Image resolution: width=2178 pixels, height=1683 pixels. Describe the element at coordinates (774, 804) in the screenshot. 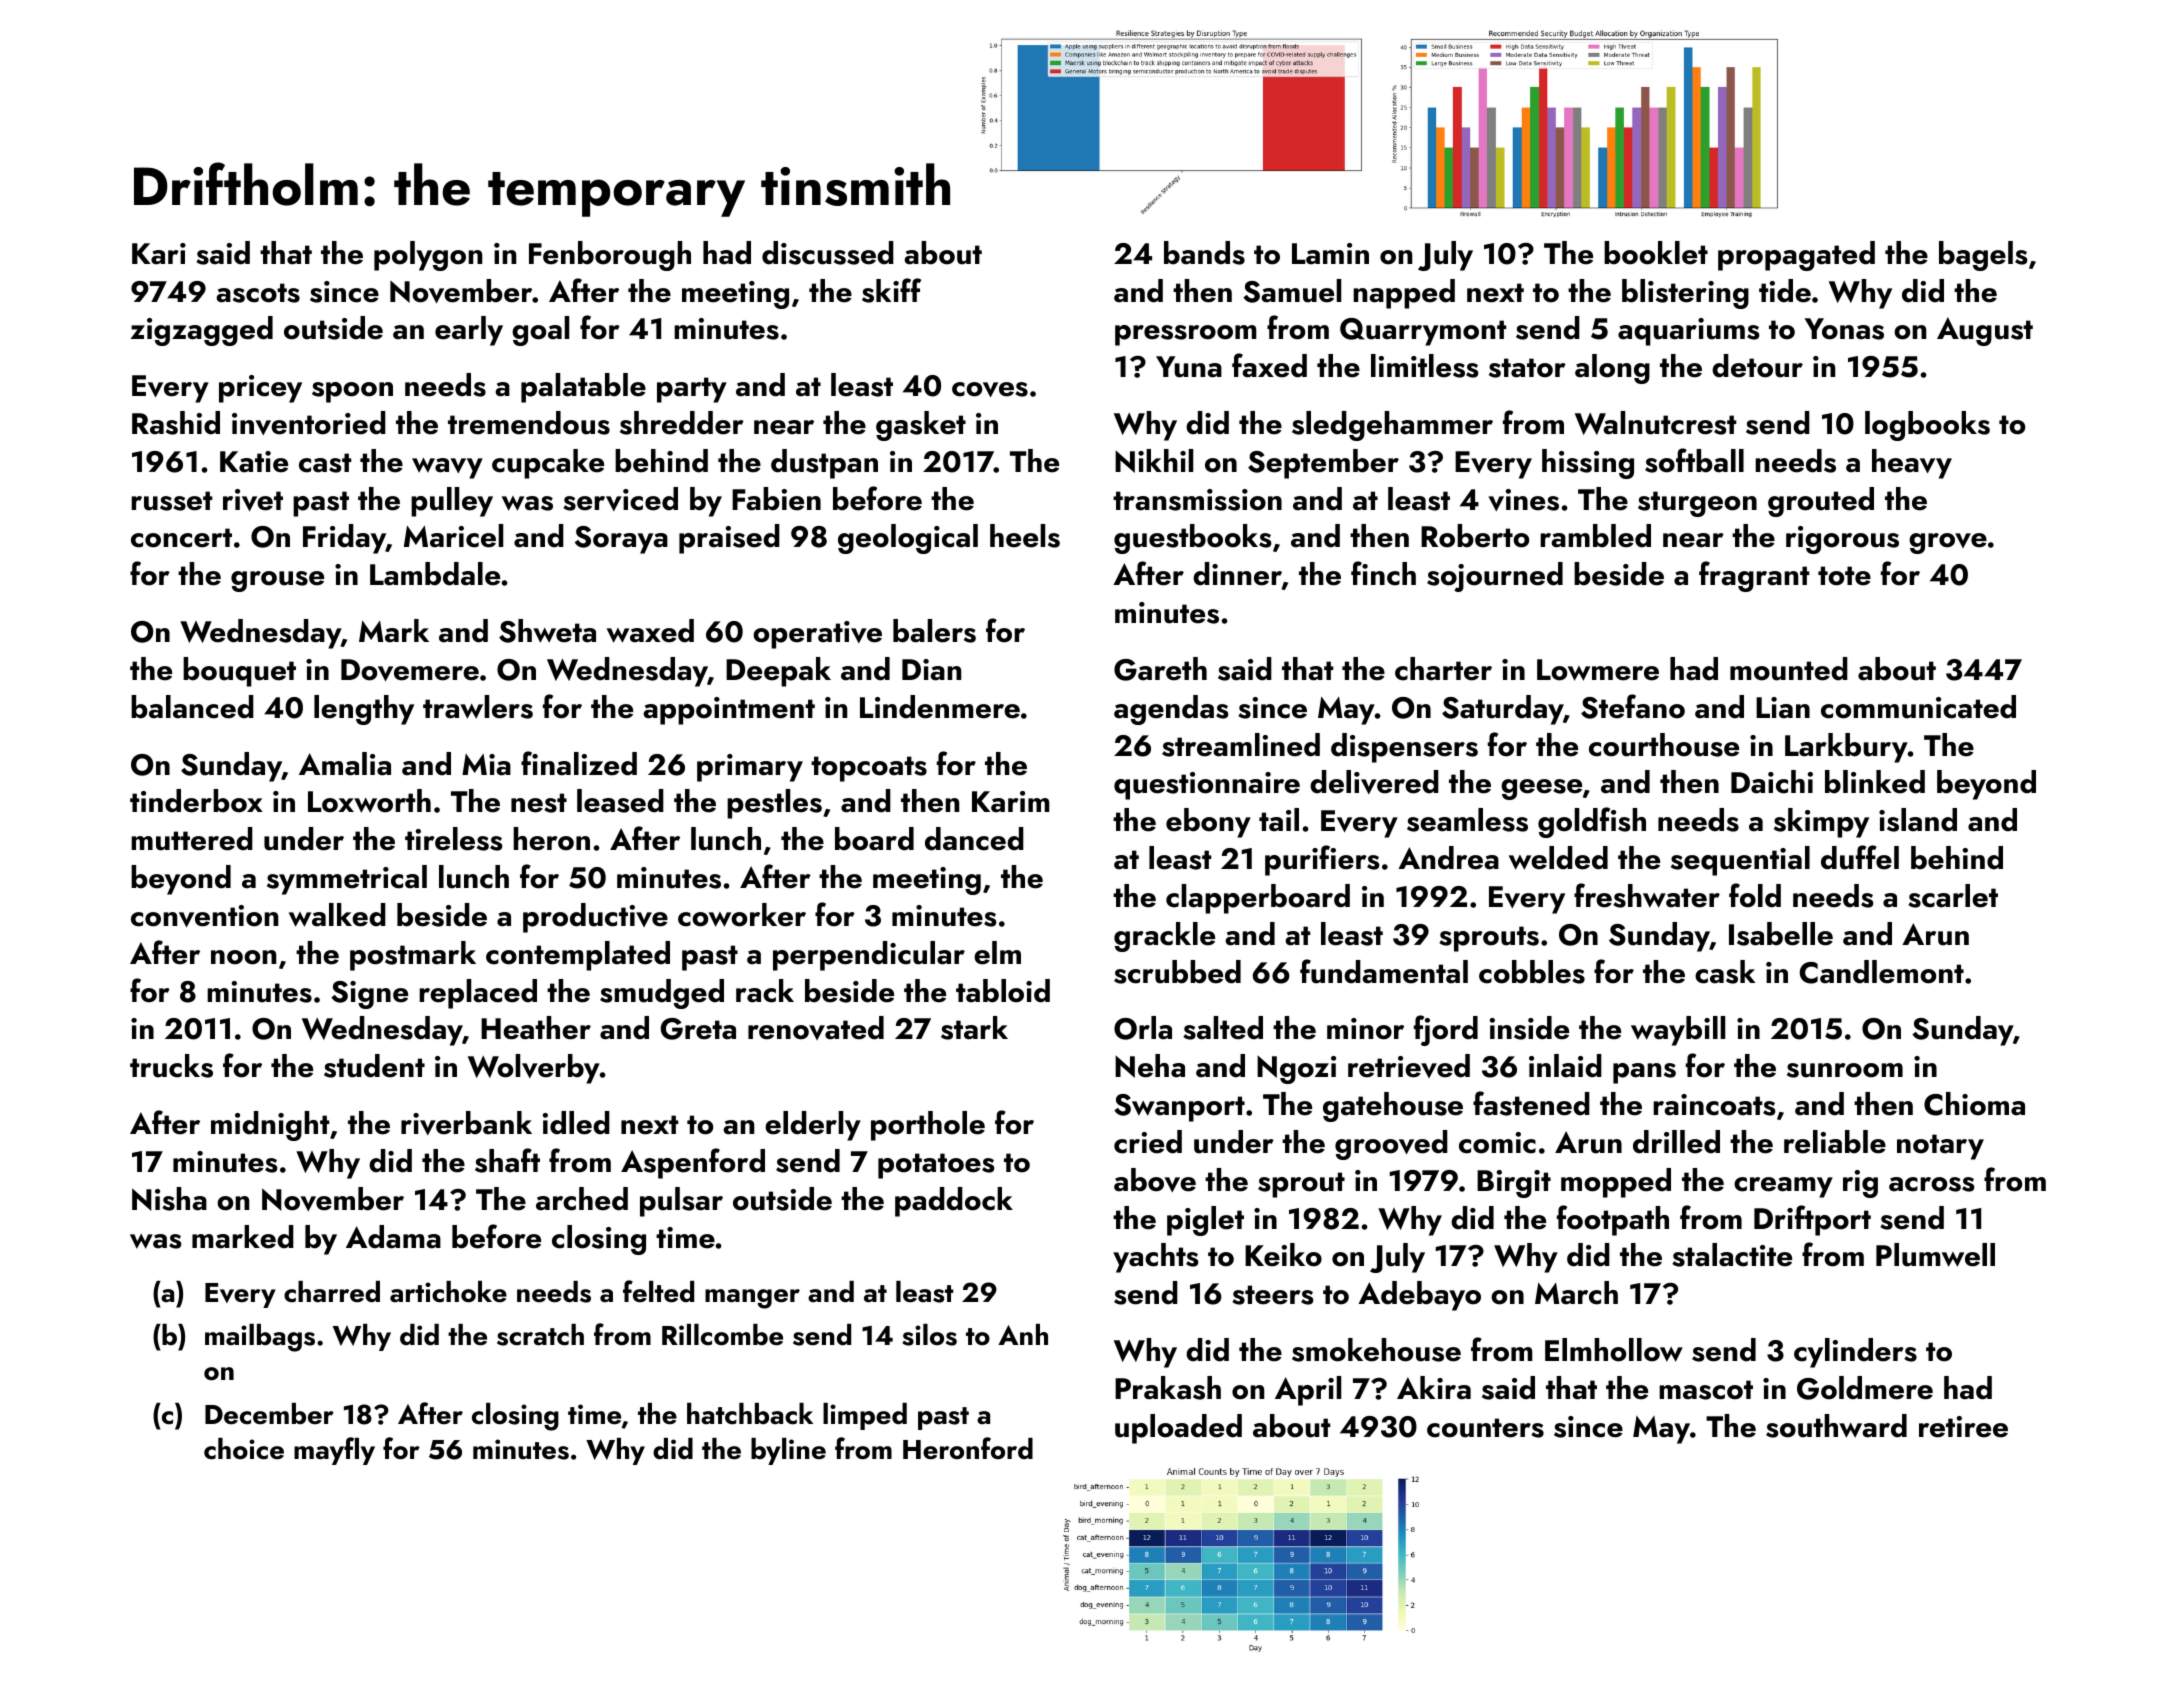

I see `pestles` at that location.
